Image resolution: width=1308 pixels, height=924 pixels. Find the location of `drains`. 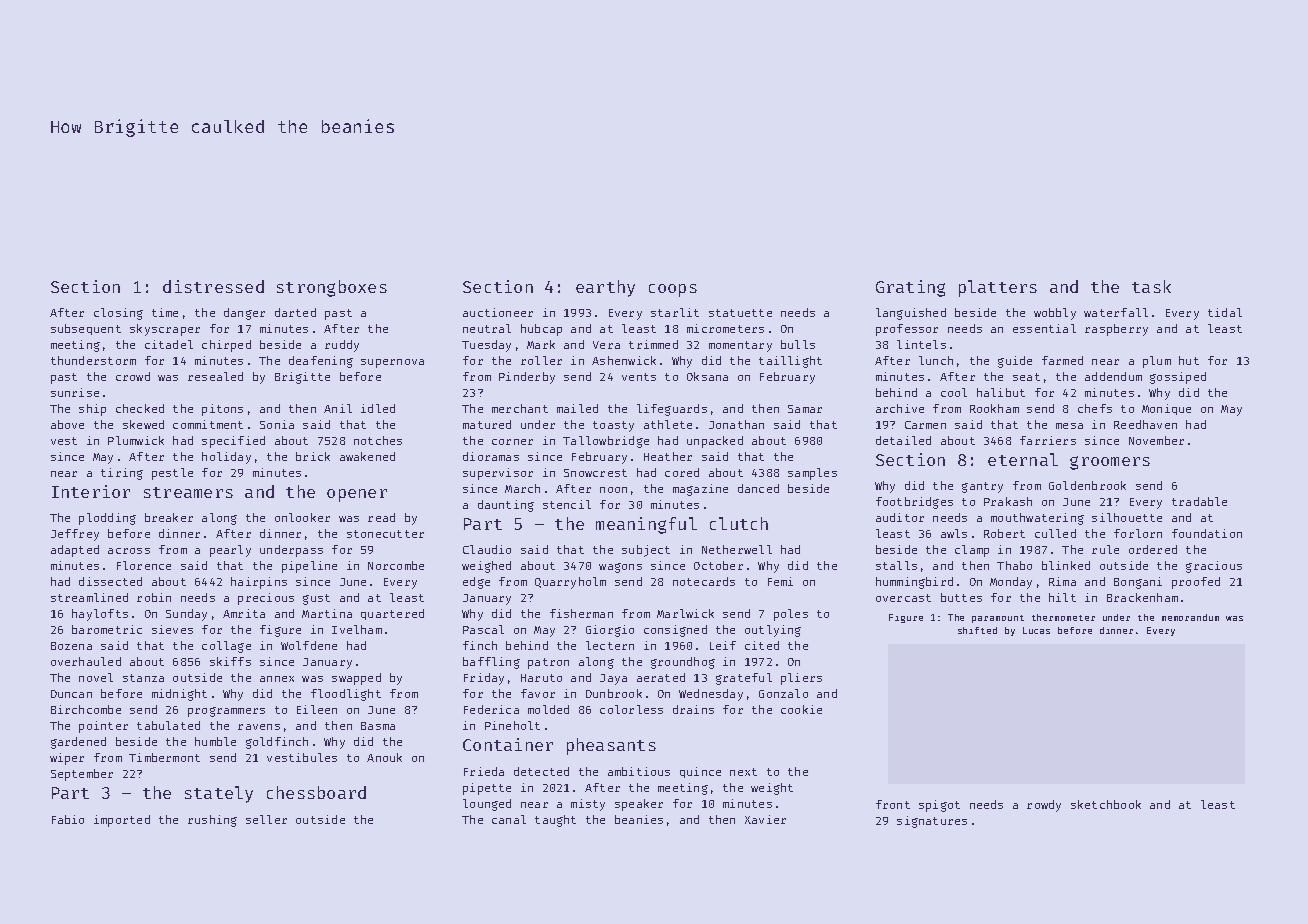

drains is located at coordinates (693, 709).
